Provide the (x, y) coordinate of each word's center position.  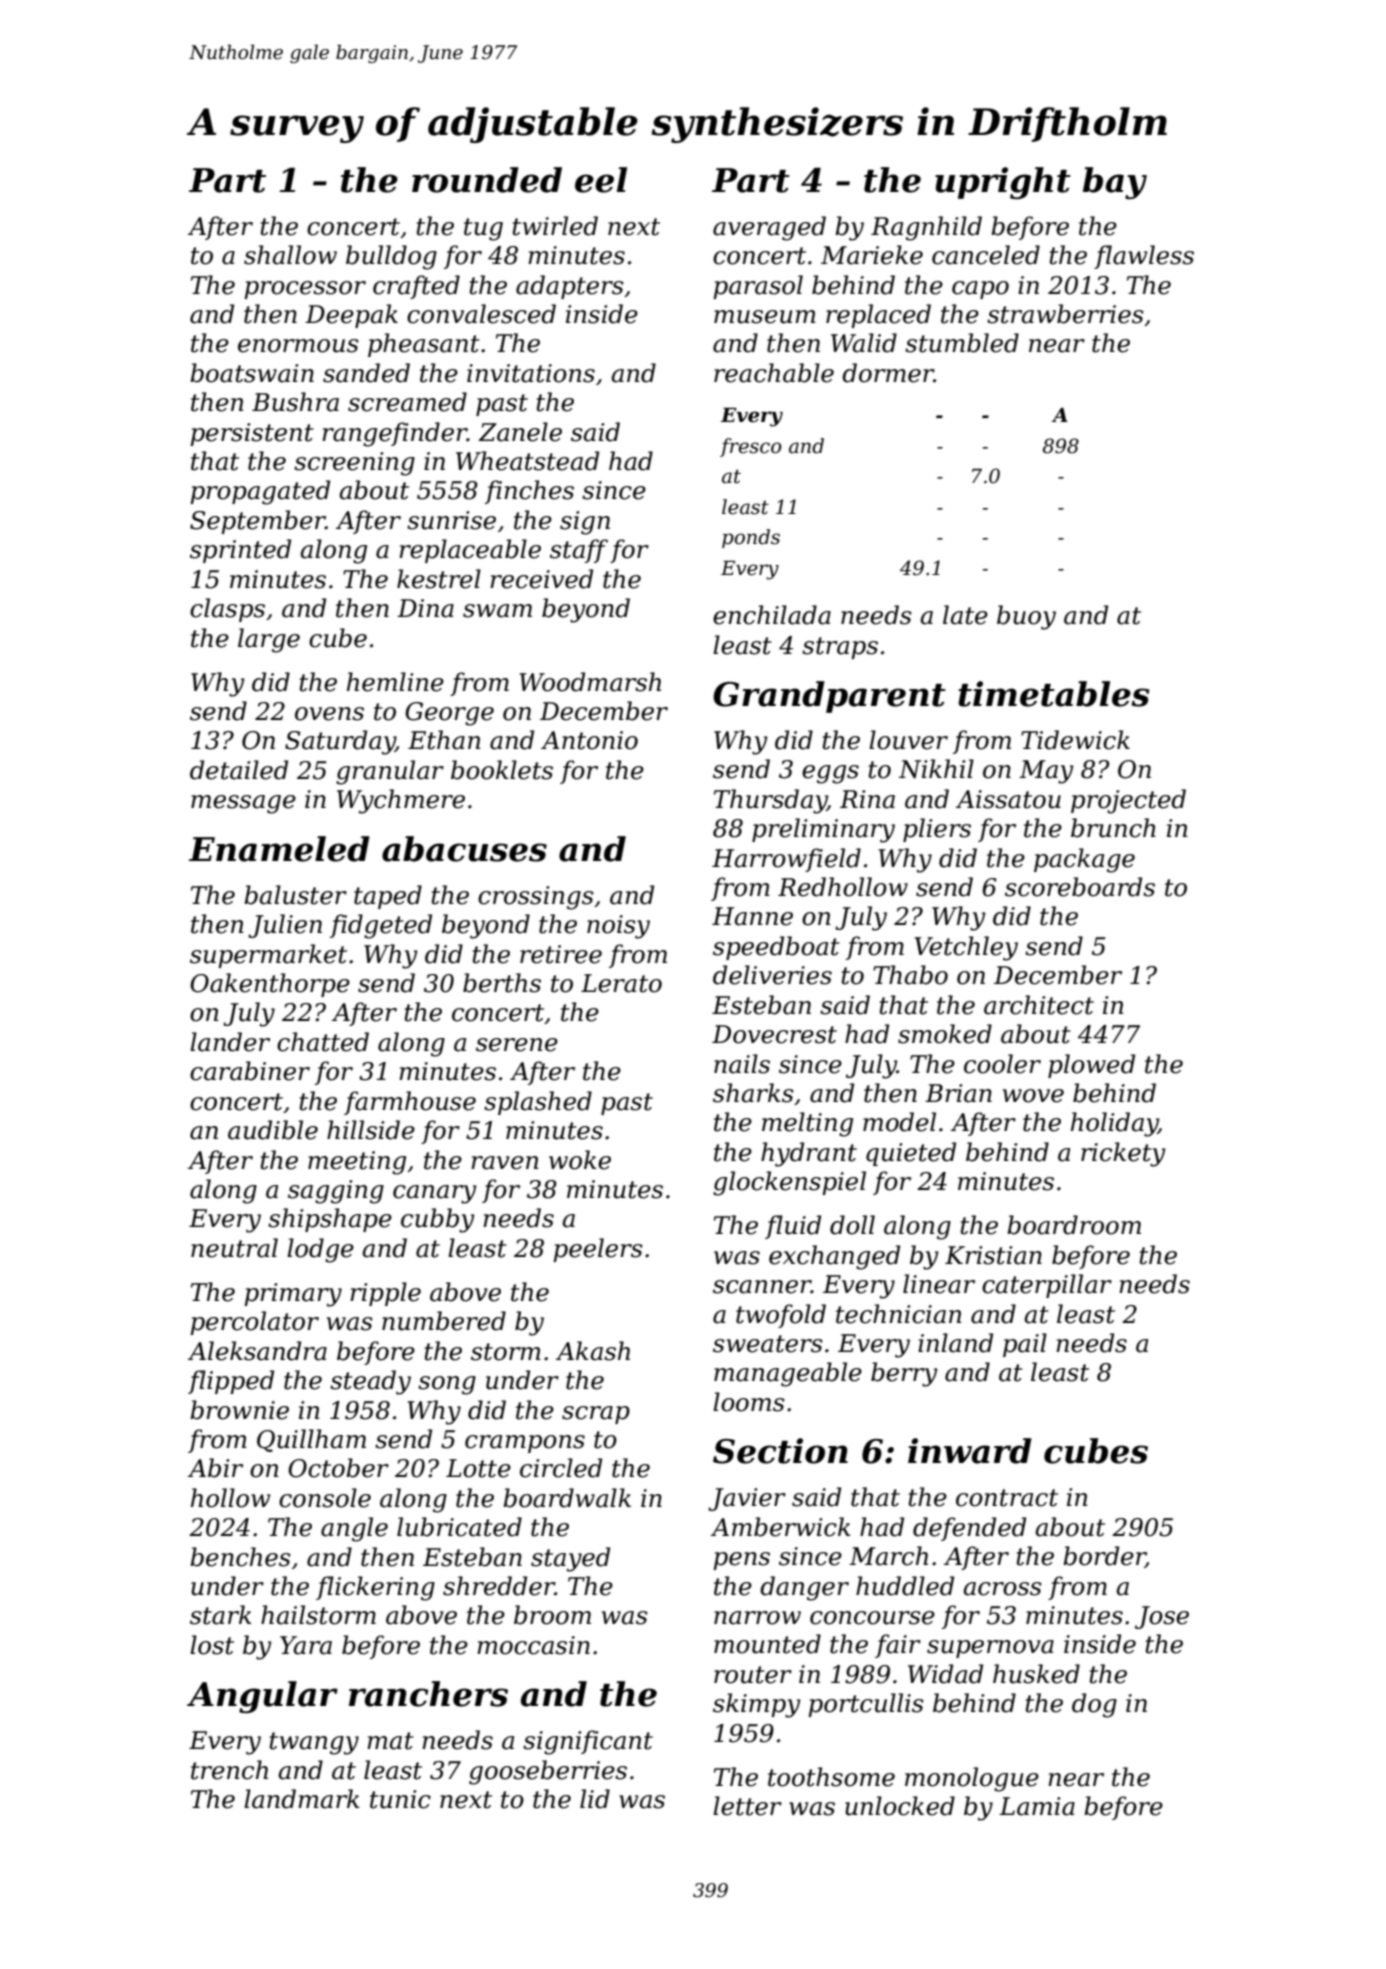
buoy (1026, 617)
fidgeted (381, 926)
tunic (400, 1799)
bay (1115, 183)
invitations (531, 373)
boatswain (252, 373)
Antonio (589, 740)
